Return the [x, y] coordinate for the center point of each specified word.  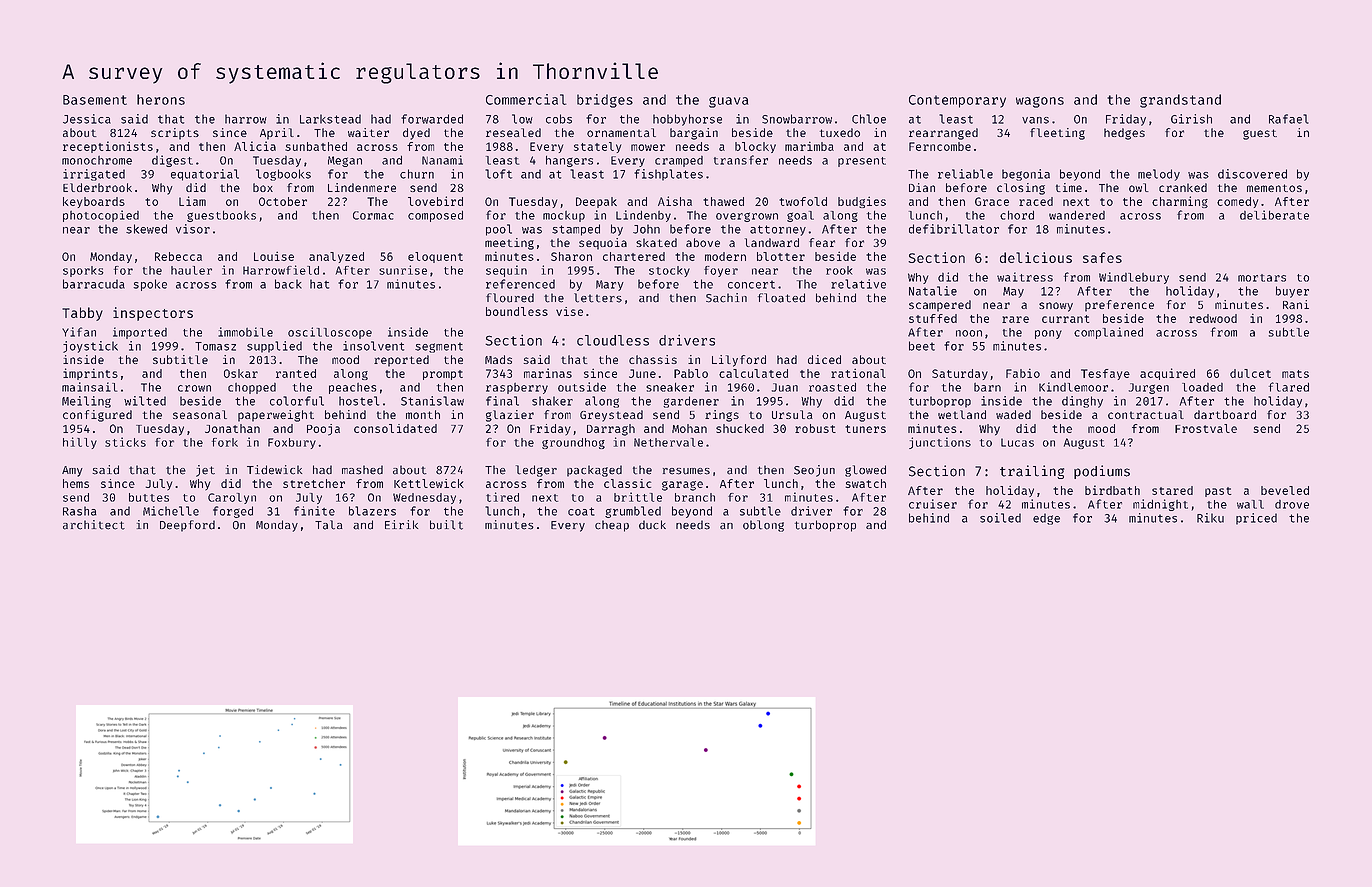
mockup [564, 216]
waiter [368, 132]
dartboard [1225, 414]
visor [193, 229]
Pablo [691, 373]
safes [1102, 257]
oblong [763, 526]
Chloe [869, 119]
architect [94, 525]
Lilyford [739, 361]
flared [1289, 387]
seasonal [200, 414]
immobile [245, 332]
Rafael [1289, 119]
